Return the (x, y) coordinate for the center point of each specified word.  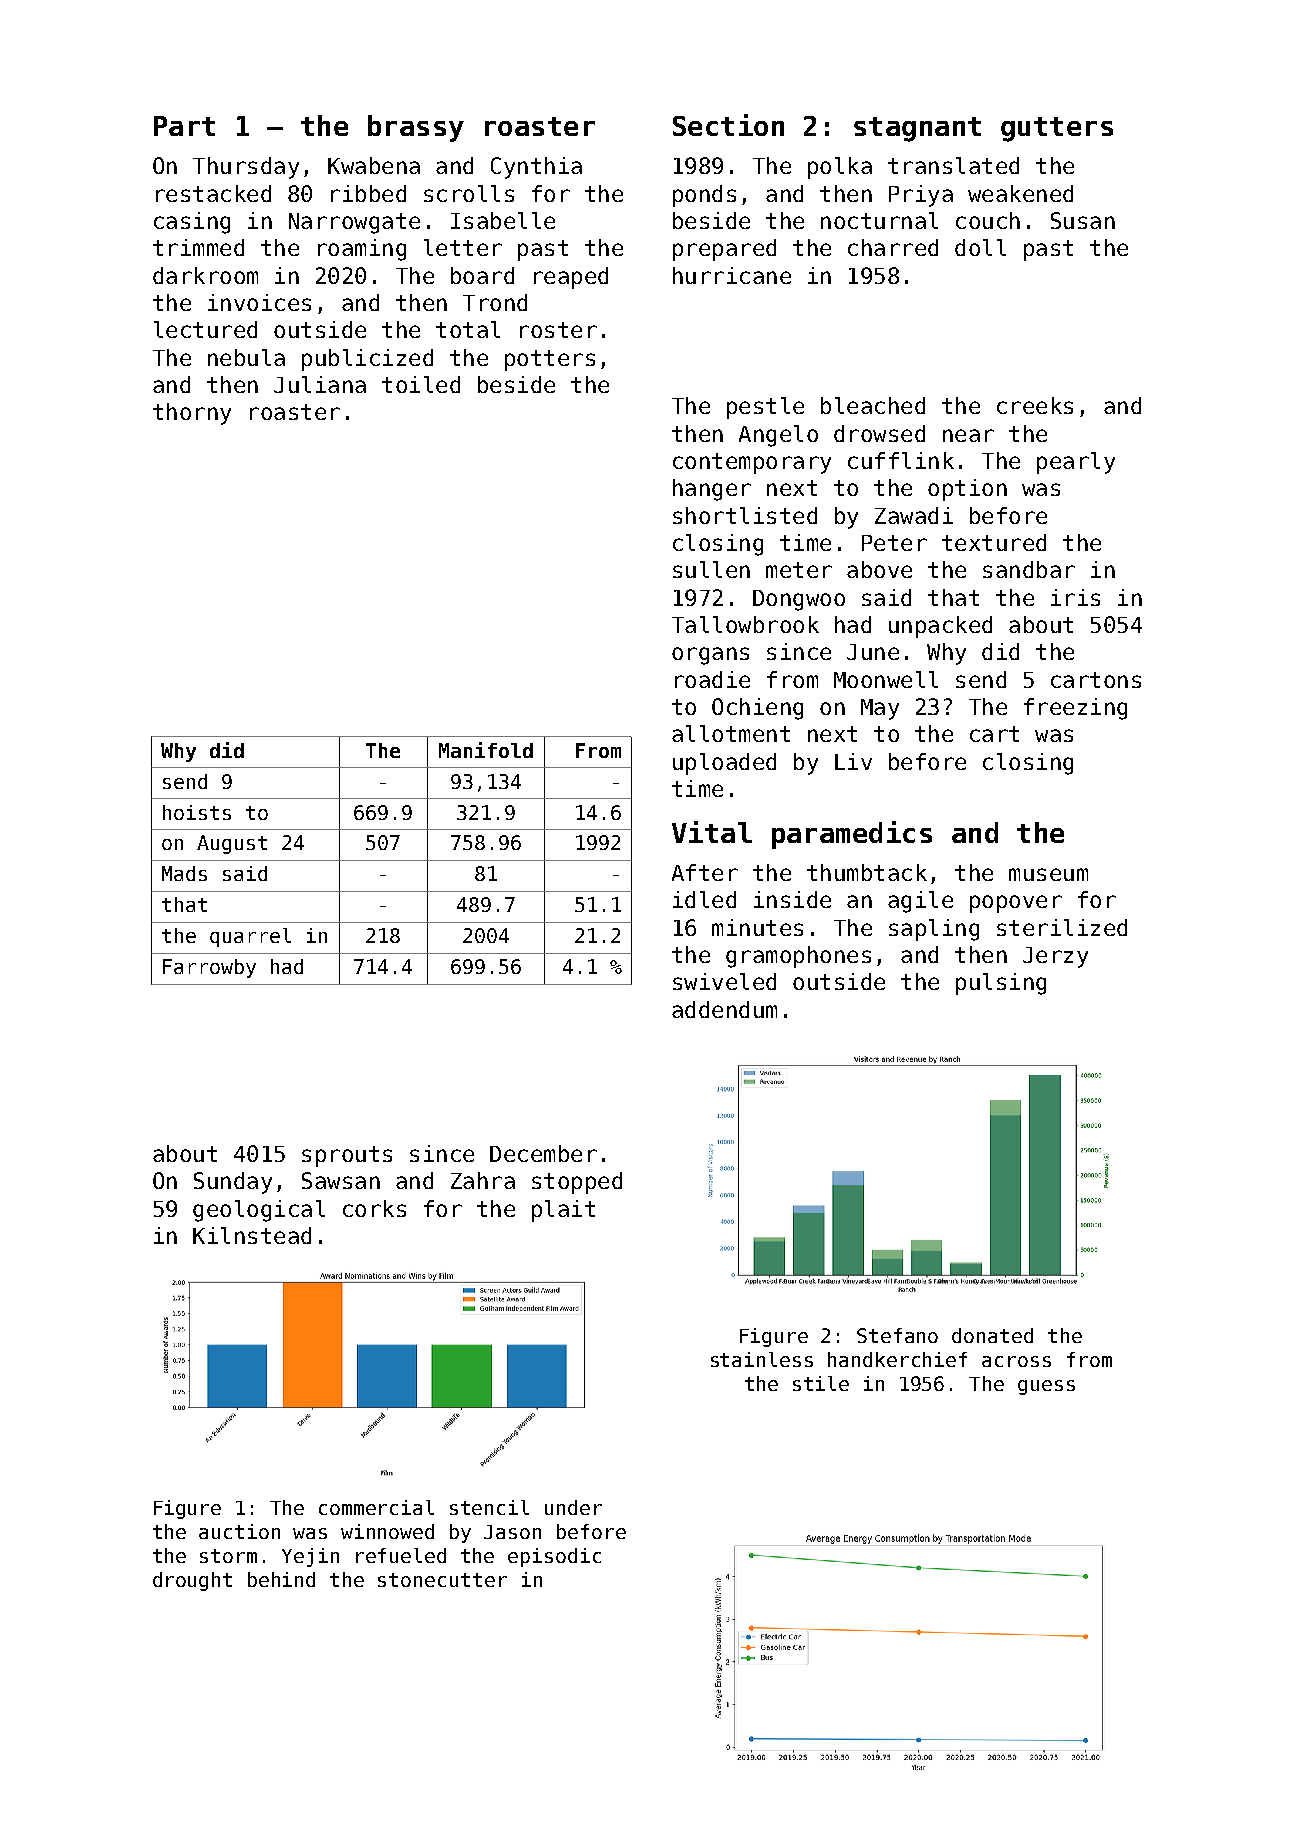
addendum (724, 1009)
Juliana (320, 384)
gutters (1057, 129)
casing (192, 223)
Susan (1083, 220)
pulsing (1001, 984)
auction (239, 1531)
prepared (724, 250)
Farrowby (209, 968)
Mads (184, 873)
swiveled (724, 981)
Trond (495, 302)
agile (920, 902)
